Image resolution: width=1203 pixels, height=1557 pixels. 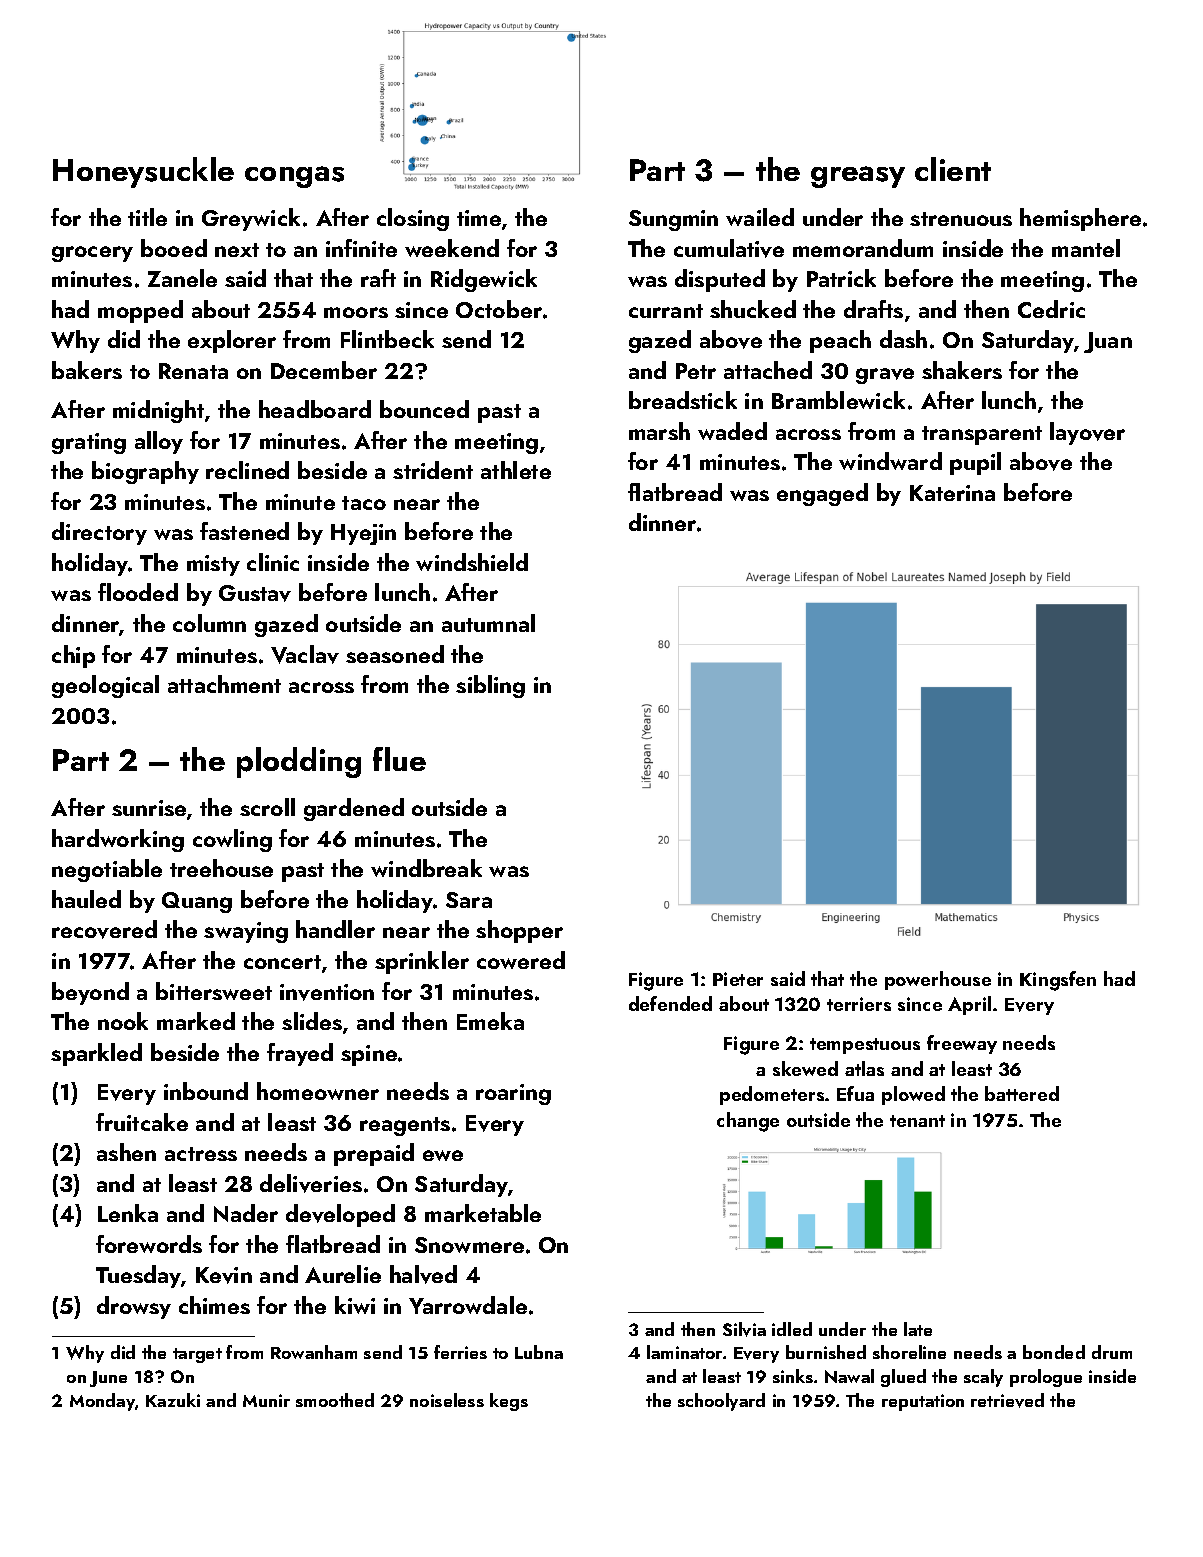 What do you see at coordinates (197, 1355) in the document?
I see `target` at bounding box center [197, 1355].
